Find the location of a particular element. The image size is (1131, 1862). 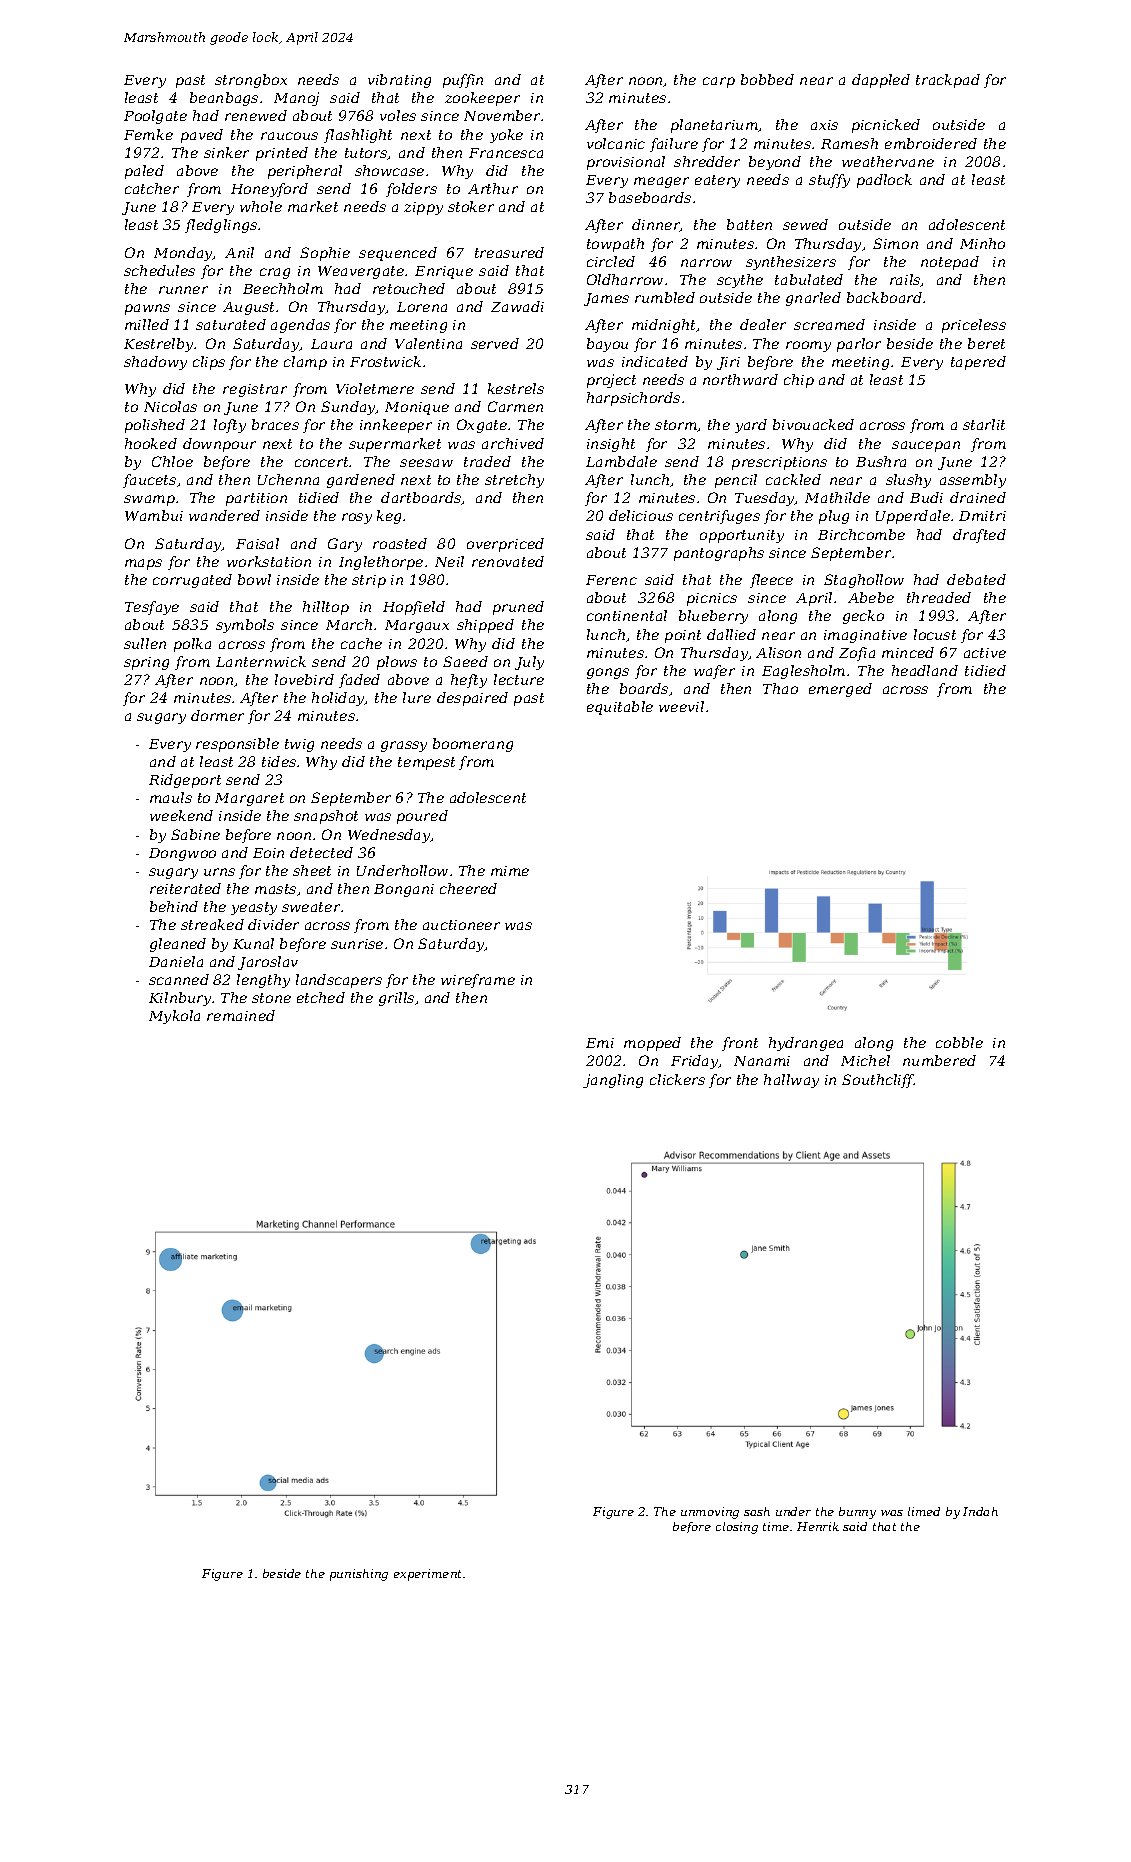

trackpad is located at coordinates (948, 81).
